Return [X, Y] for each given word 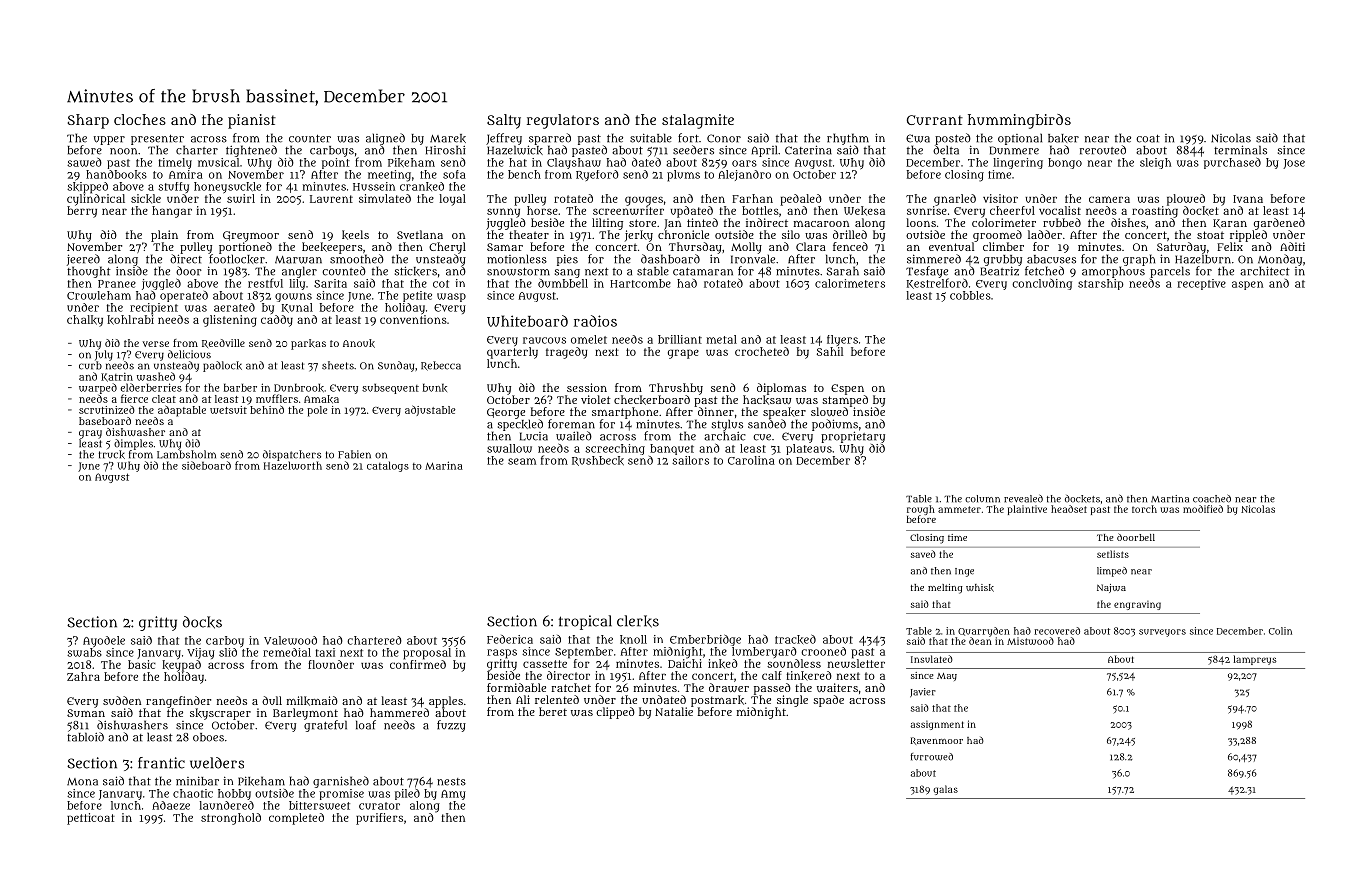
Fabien [354, 454]
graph [1139, 260]
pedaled [801, 200]
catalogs [388, 466]
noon [123, 151]
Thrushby [676, 389]
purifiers [379, 819]
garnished [341, 782]
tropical [585, 622]
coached [1212, 498]
